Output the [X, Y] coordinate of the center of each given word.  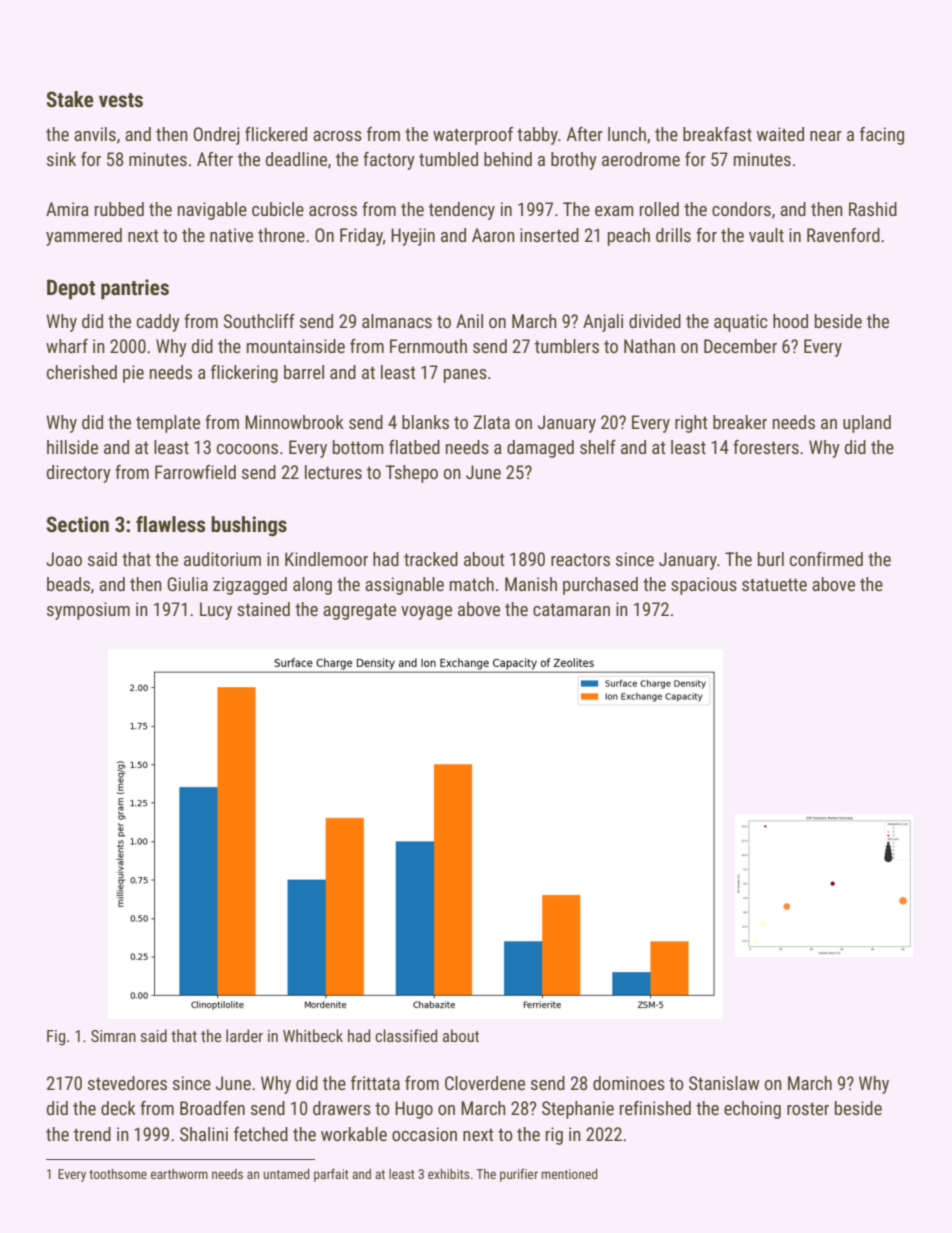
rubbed [119, 209]
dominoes [629, 1083]
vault [766, 235]
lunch [627, 134]
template [168, 424]
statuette [774, 584]
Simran [113, 1036]
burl [771, 559]
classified [406, 1035]
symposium [88, 611]
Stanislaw [724, 1083]
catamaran [571, 609]
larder [244, 1035]
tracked [431, 559]
